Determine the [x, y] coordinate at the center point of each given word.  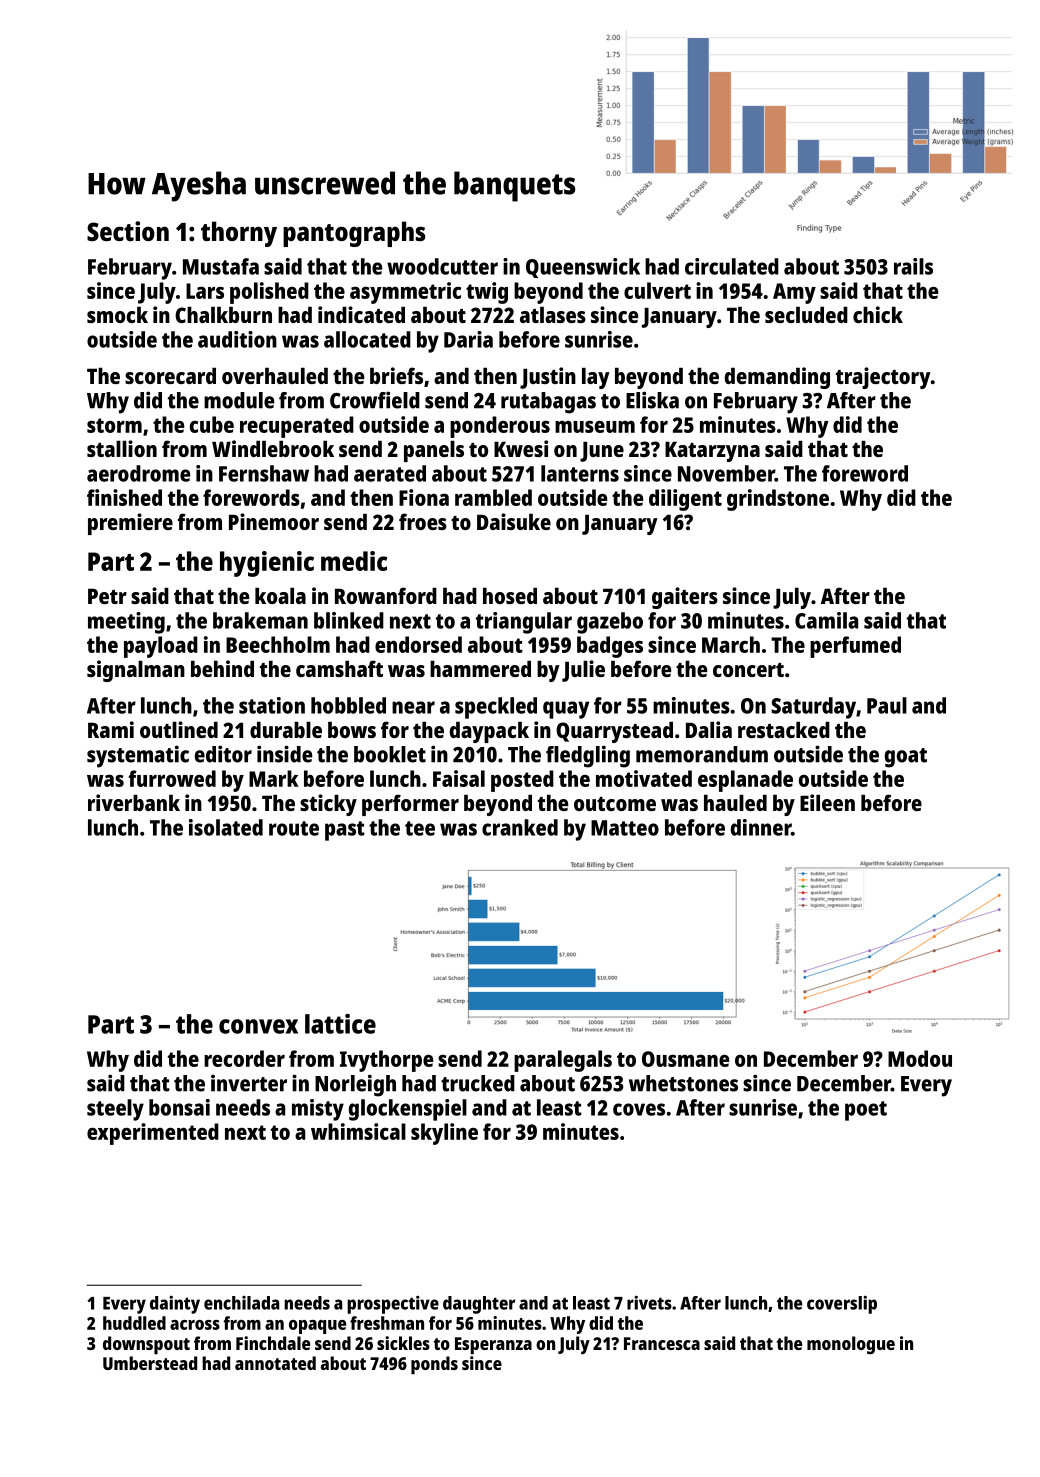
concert [748, 670]
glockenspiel [408, 1110]
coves [639, 1109]
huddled [134, 1323]
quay [566, 710]
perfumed [855, 647]
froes [423, 521]
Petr [107, 596]
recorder [244, 1058]
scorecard [170, 376]
